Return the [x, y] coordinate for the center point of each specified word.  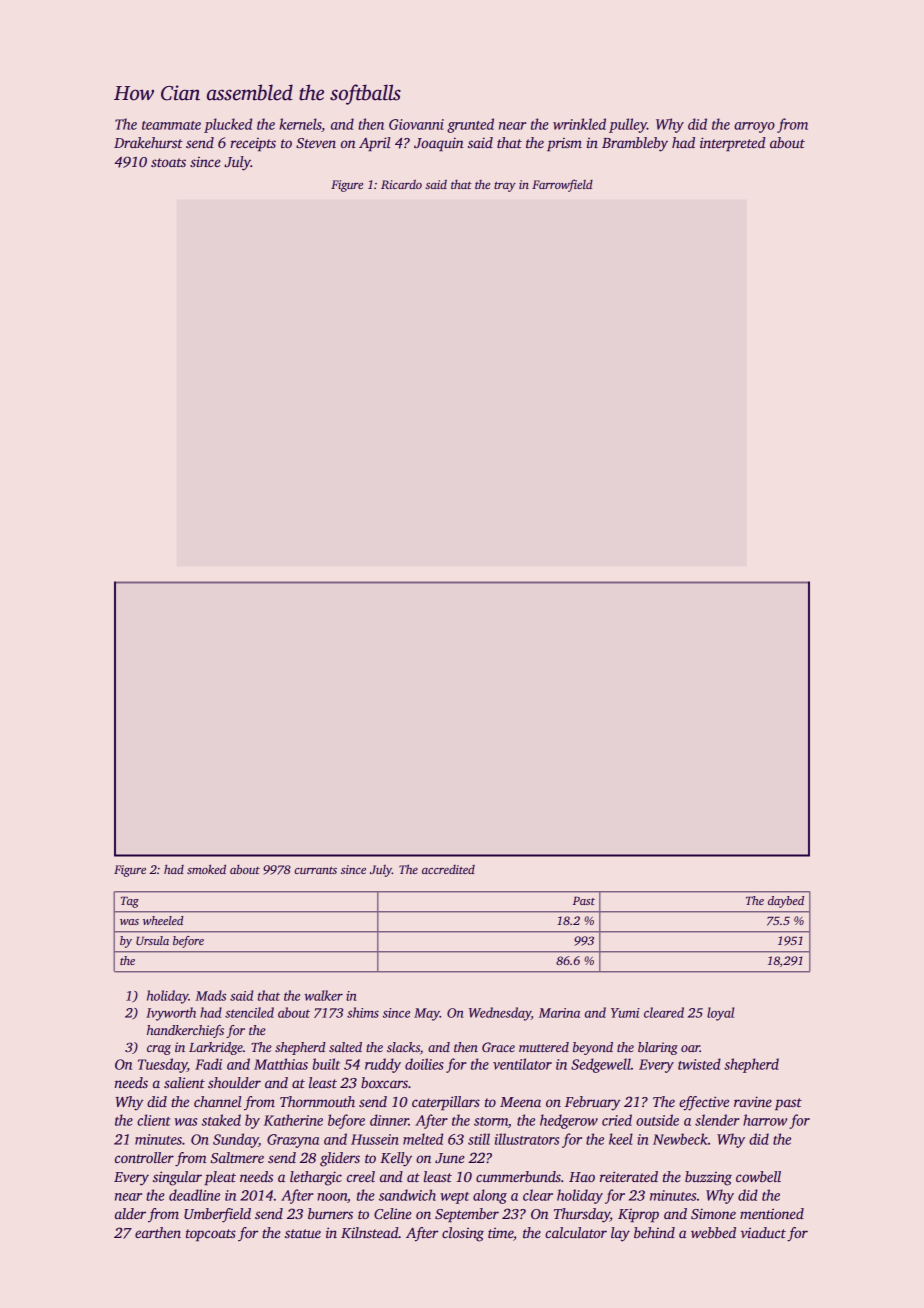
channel [218, 1101]
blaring [658, 1048]
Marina [559, 1013]
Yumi [625, 1013]
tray [505, 186]
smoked [206, 869]
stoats [168, 162]
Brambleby [635, 144]
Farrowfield [562, 185]
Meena [520, 1102]
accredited [448, 869]
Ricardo [401, 184]
